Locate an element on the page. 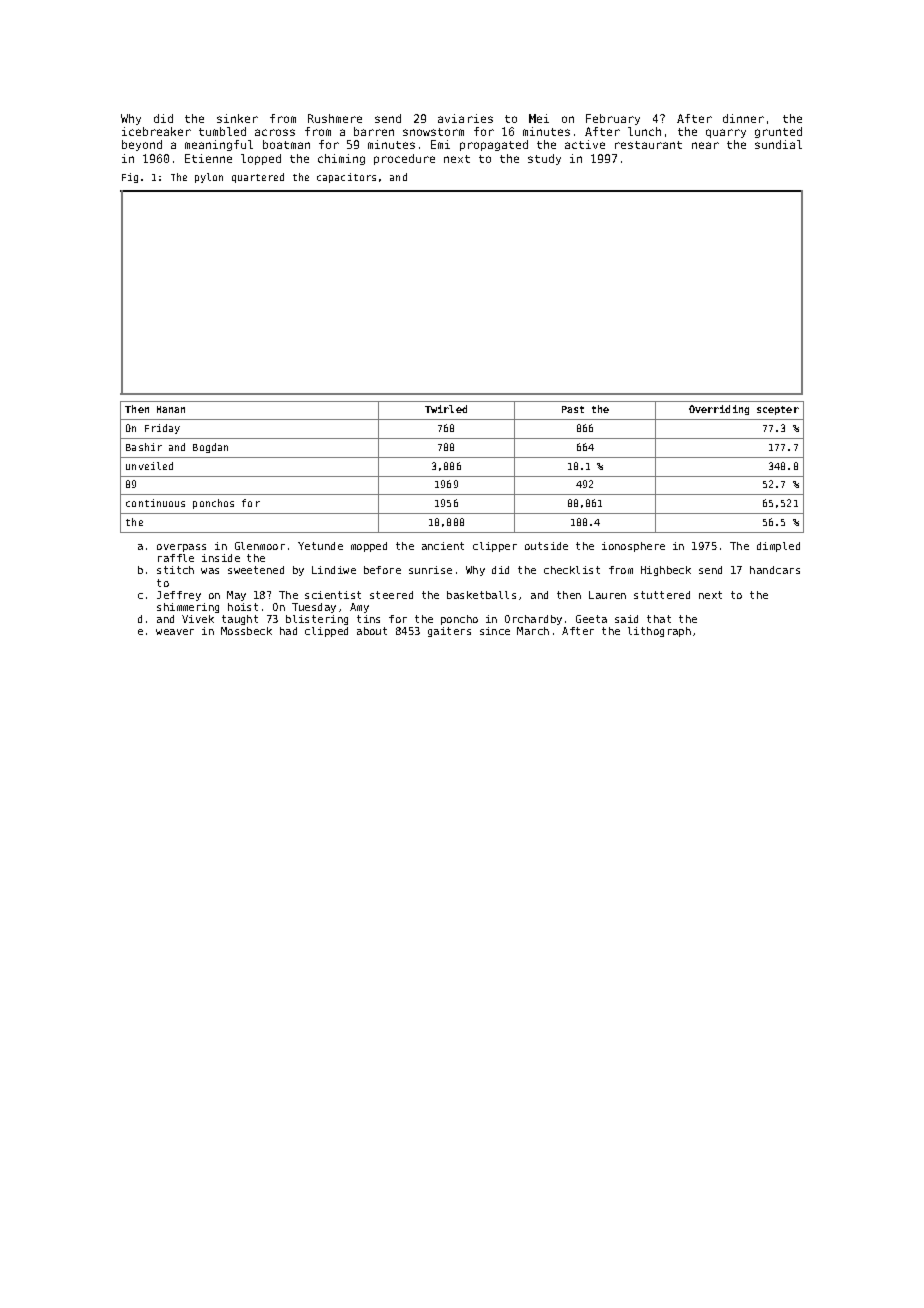  Overriding is located at coordinates (719, 410).
